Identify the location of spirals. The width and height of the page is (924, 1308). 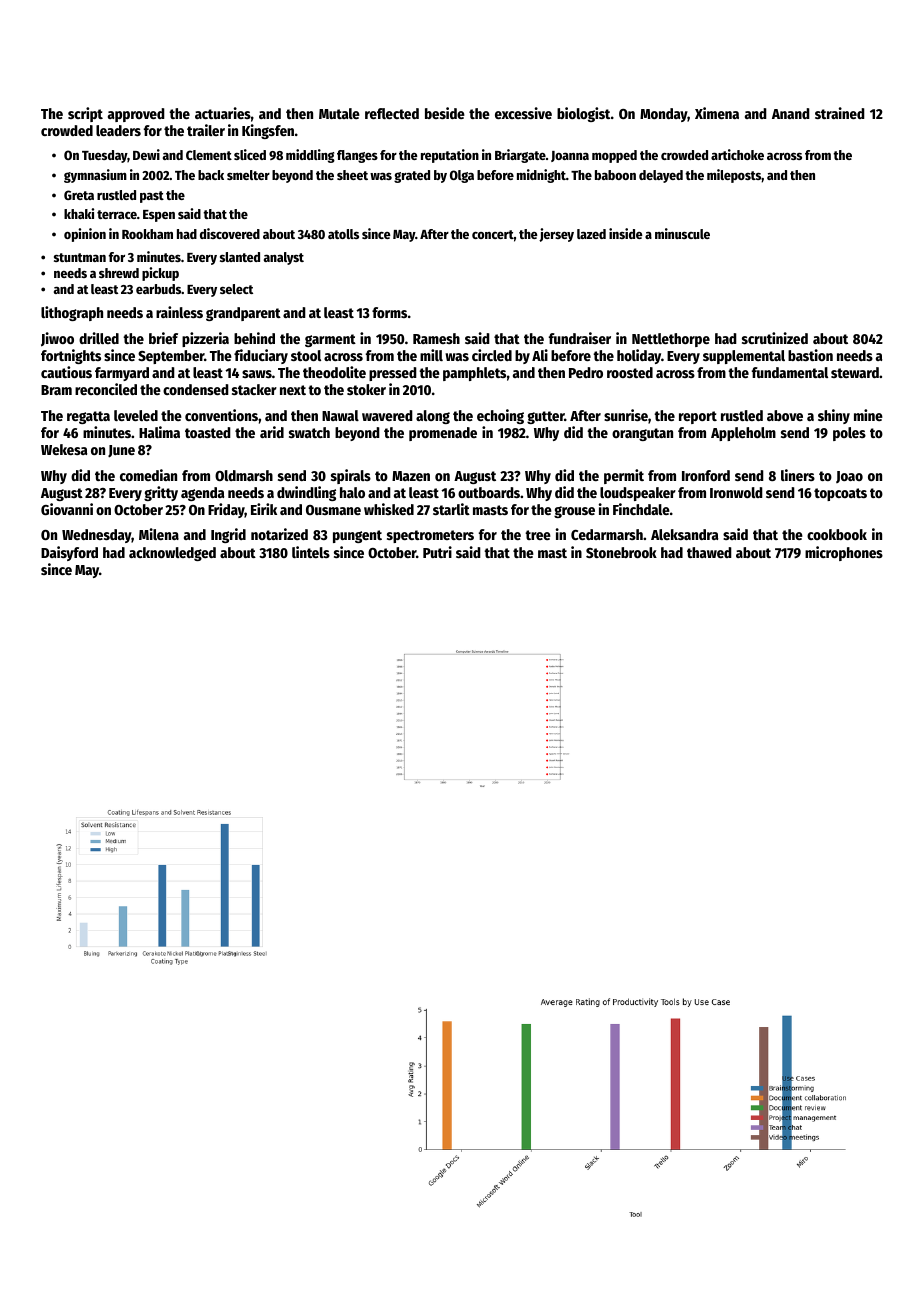
(351, 476).
